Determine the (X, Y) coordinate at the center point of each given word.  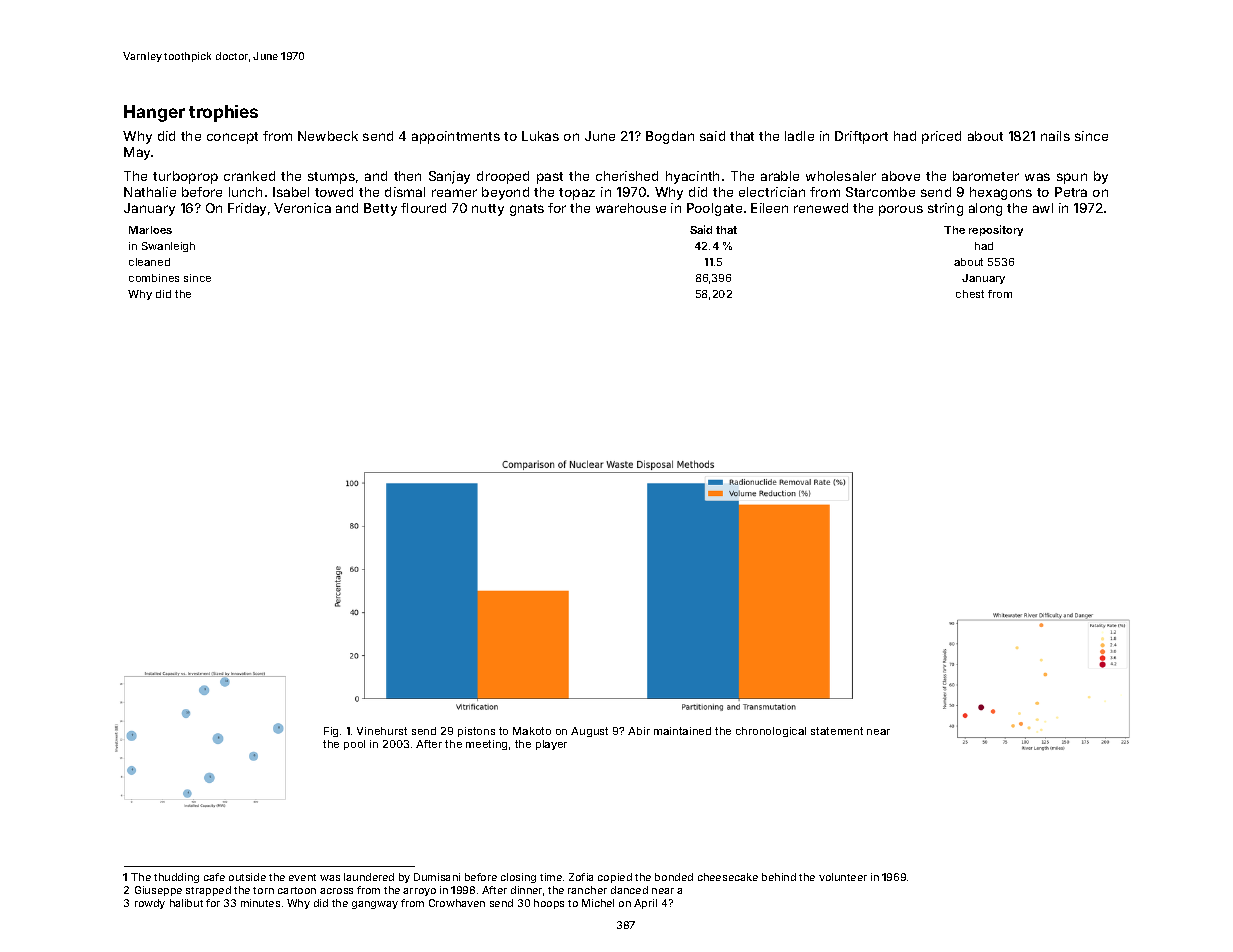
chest (970, 294)
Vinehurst (382, 731)
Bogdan (670, 137)
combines (154, 278)
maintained (682, 731)
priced (941, 137)
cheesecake (728, 877)
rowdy (150, 904)
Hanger (154, 113)
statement (837, 731)
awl (1043, 208)
